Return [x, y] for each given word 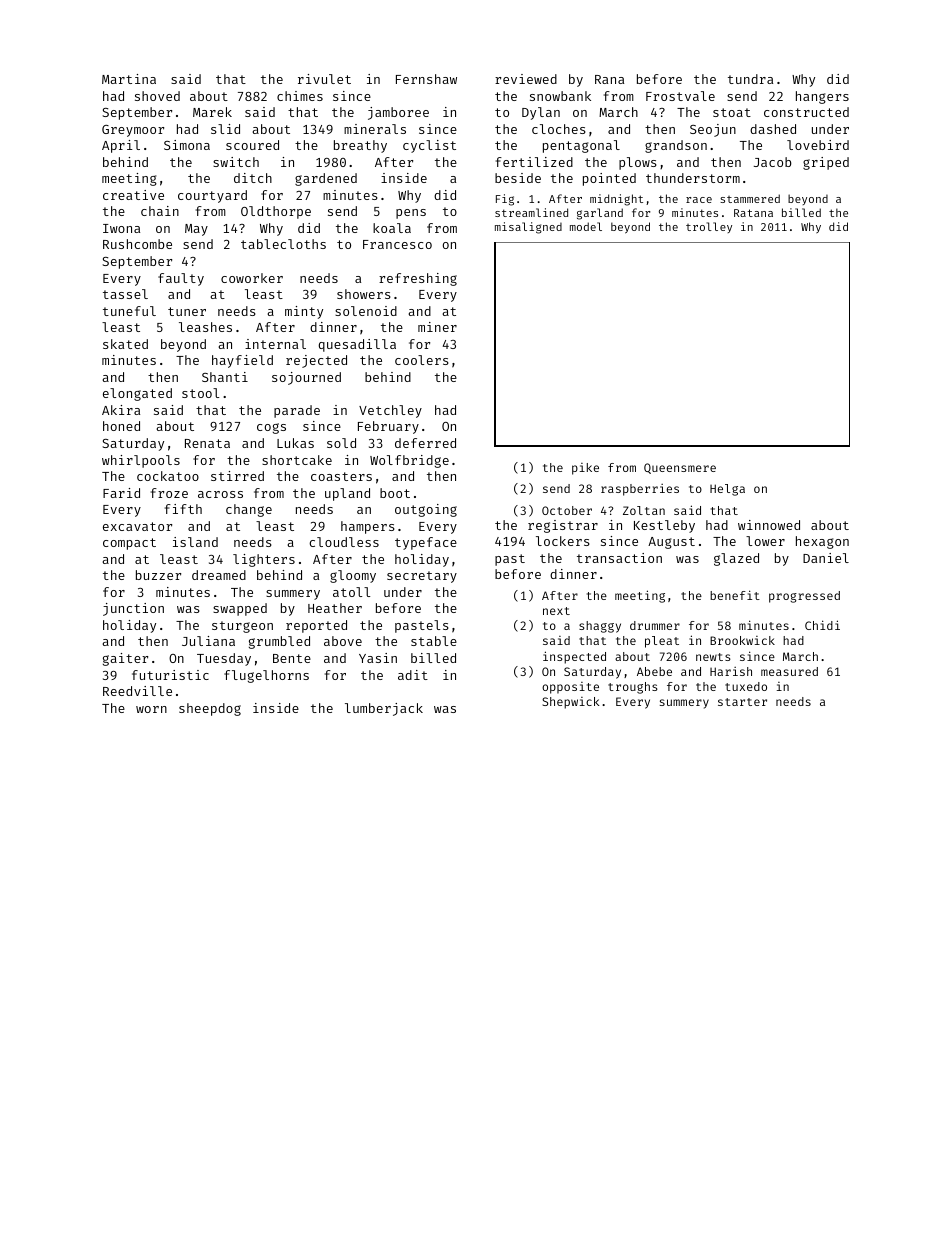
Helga [727, 490]
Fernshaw [426, 79]
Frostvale [680, 96]
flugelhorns [266, 676]
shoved [157, 96]
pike [585, 469]
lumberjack [384, 709]
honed [121, 426]
